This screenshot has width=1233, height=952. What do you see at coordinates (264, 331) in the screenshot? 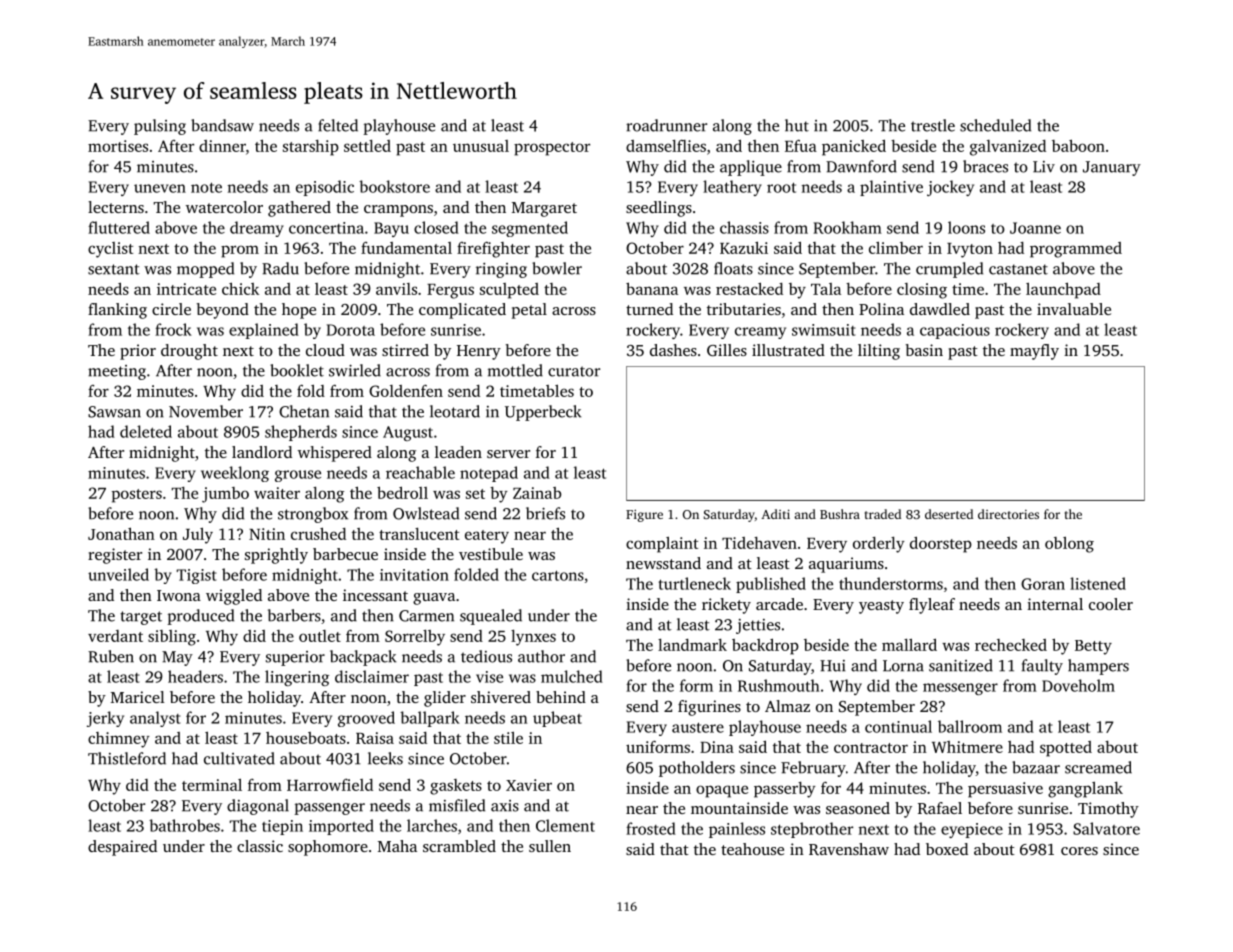
I see `explained` at bounding box center [264, 331].
